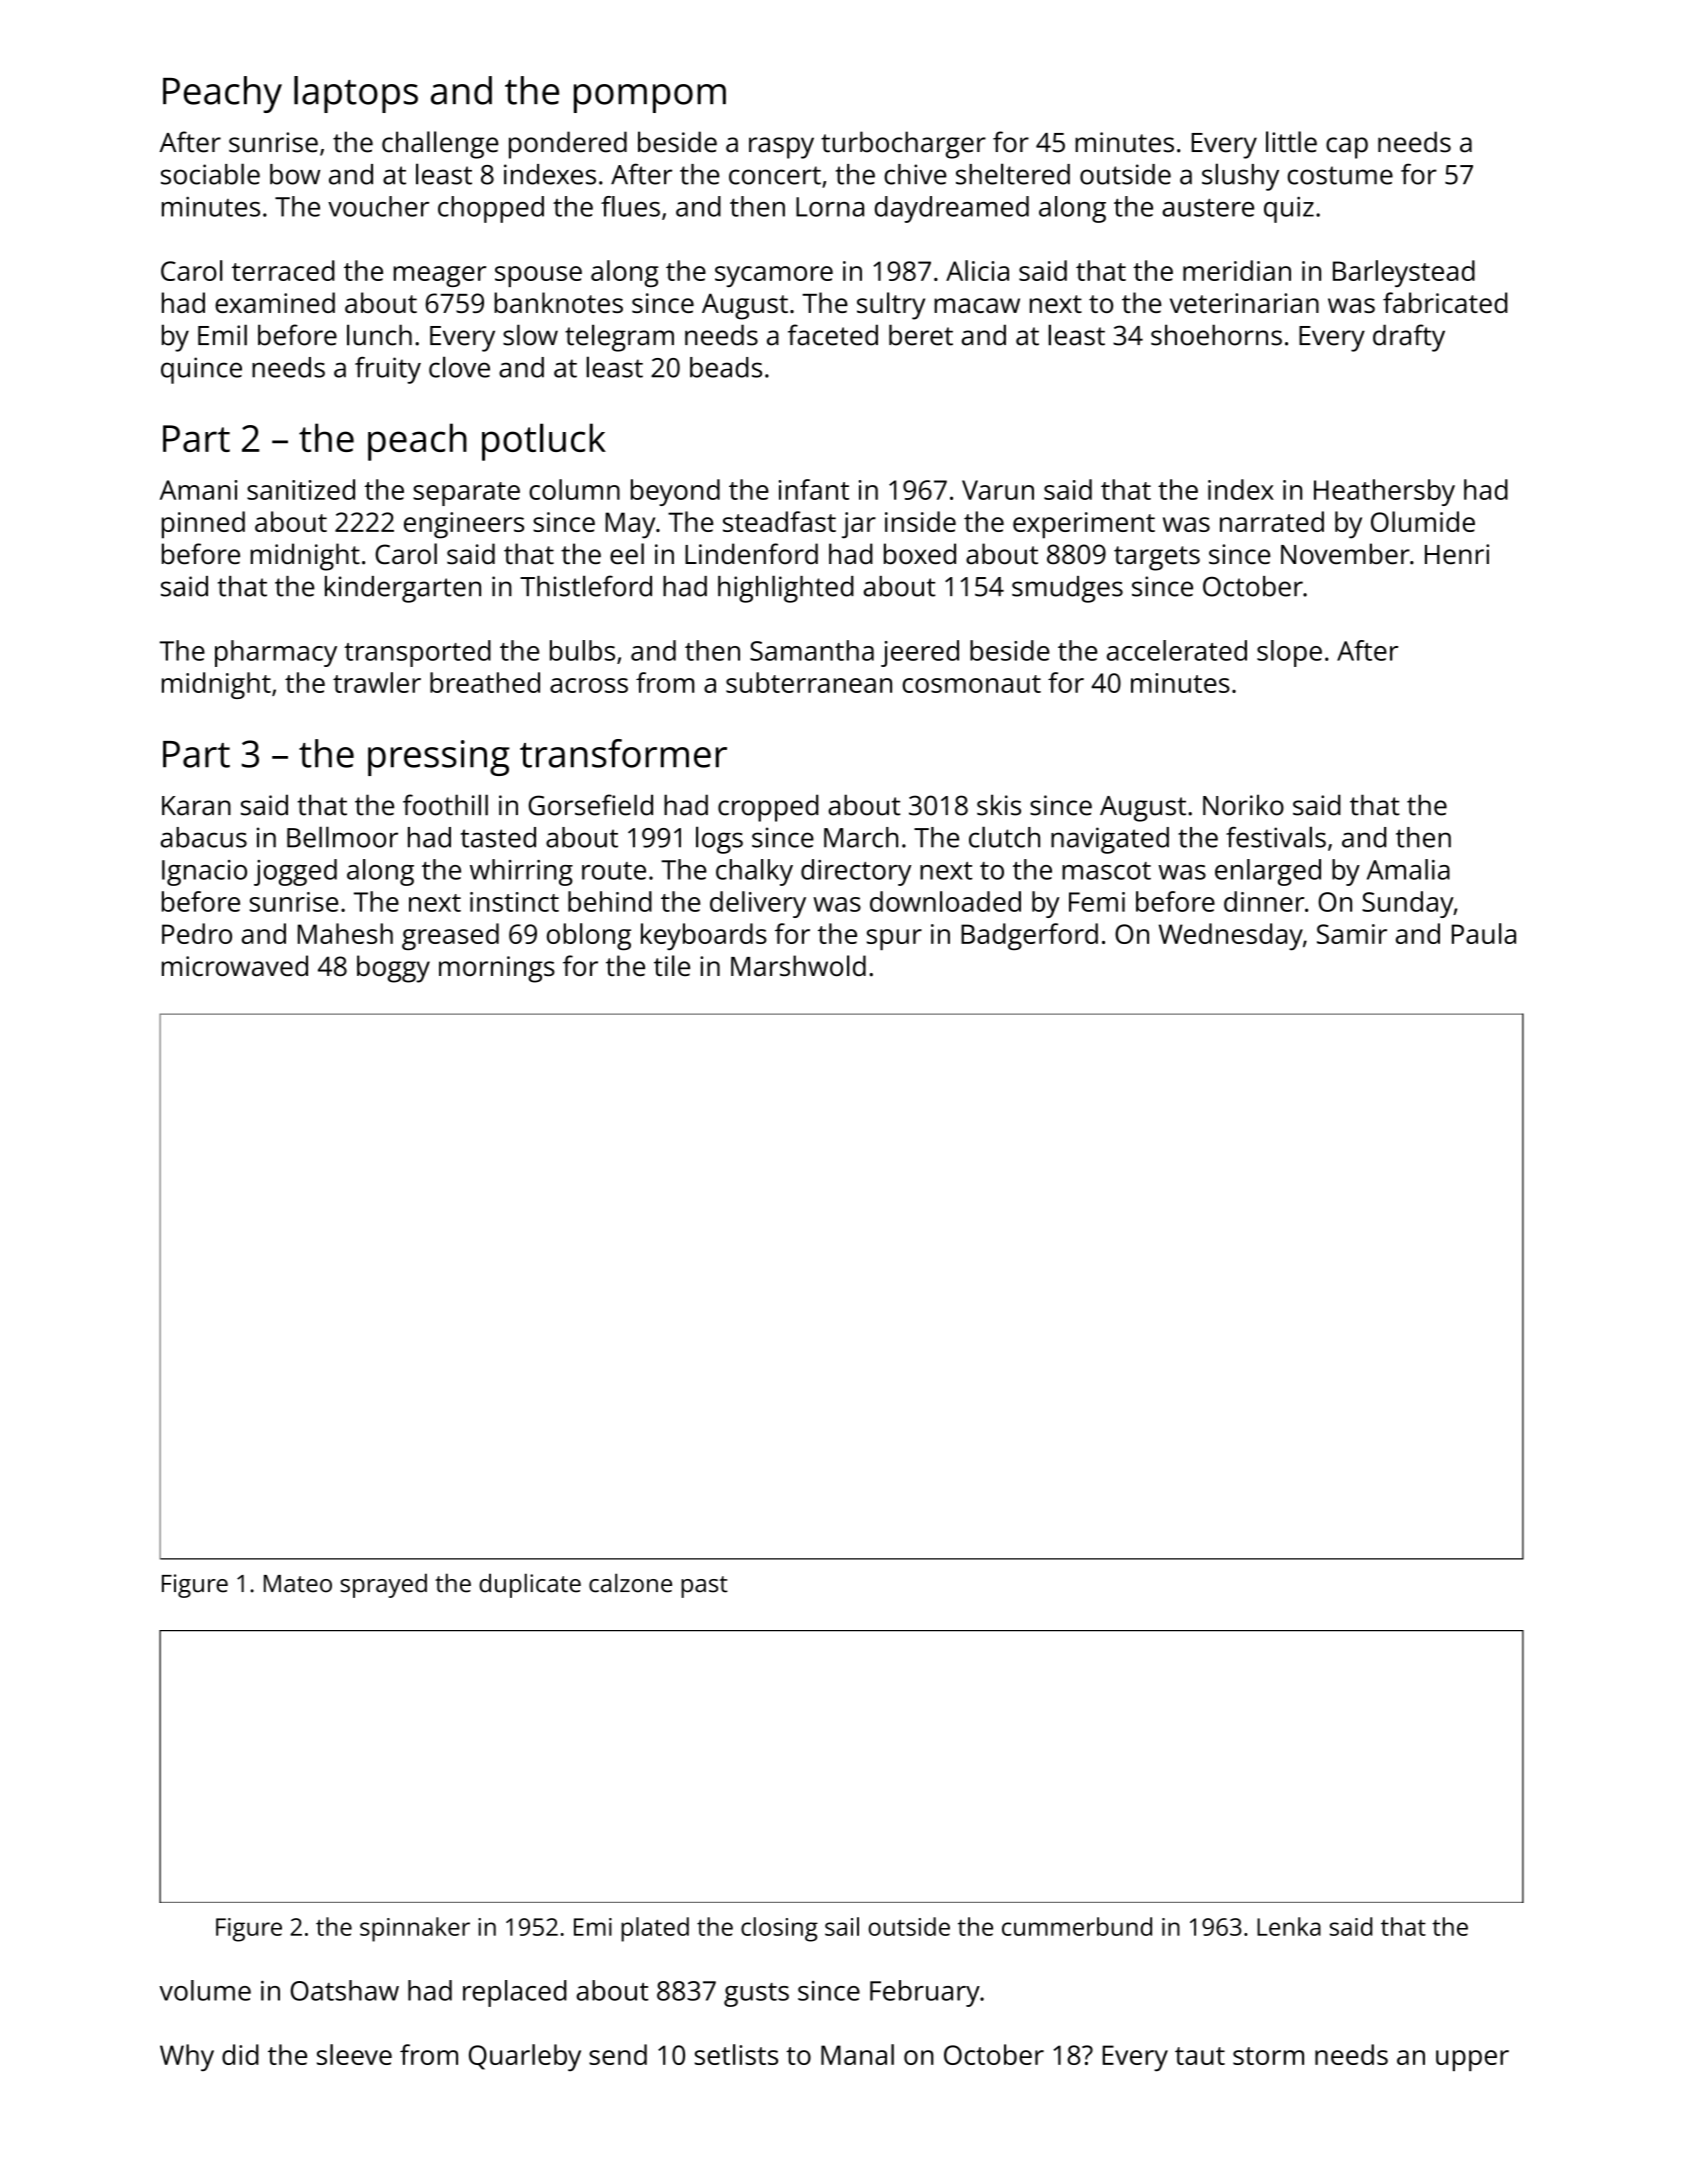 The height and width of the screenshot is (2178, 1683). I want to click on pompom, so click(650, 98).
